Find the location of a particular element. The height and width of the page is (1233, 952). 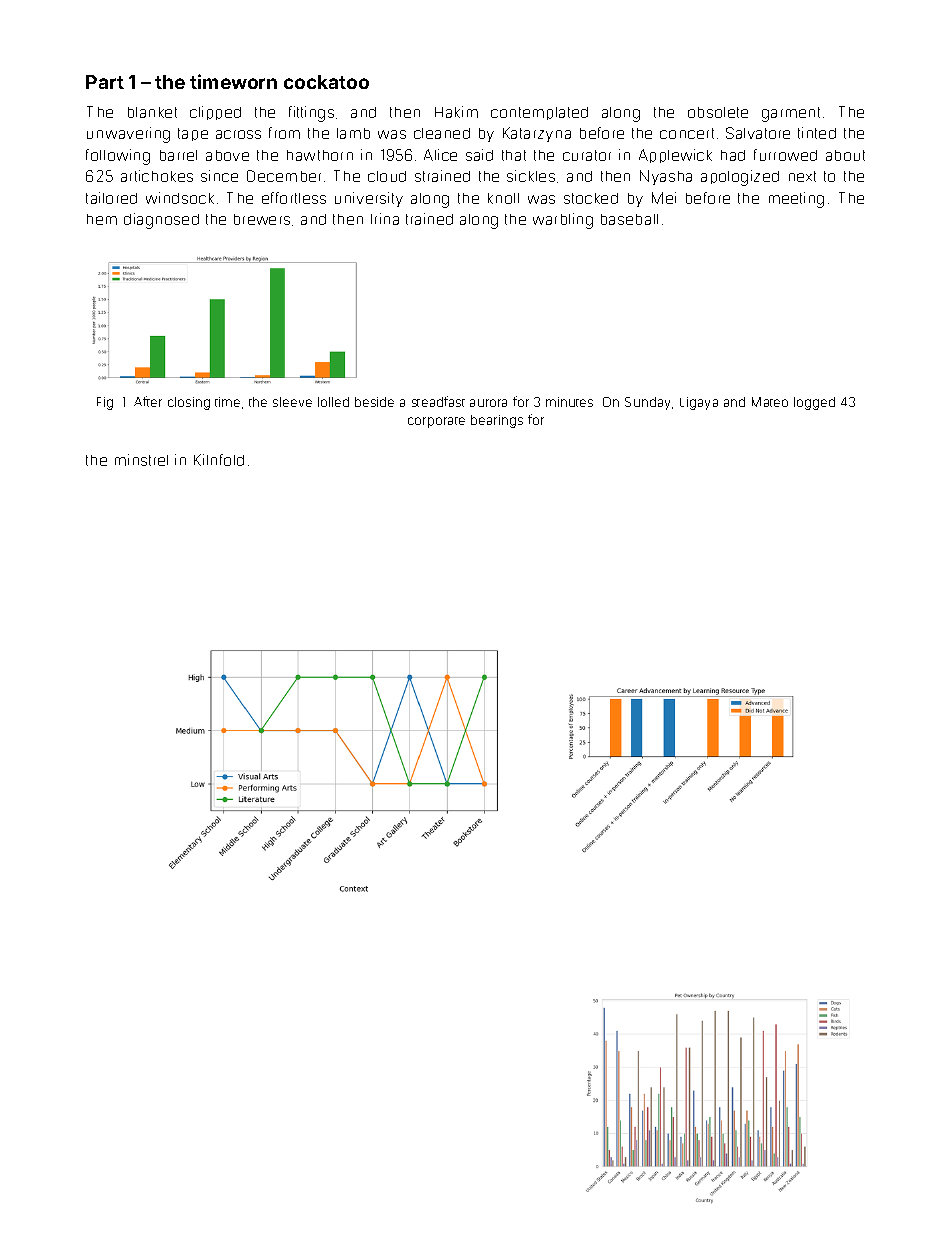

contemplated is located at coordinates (539, 113).
